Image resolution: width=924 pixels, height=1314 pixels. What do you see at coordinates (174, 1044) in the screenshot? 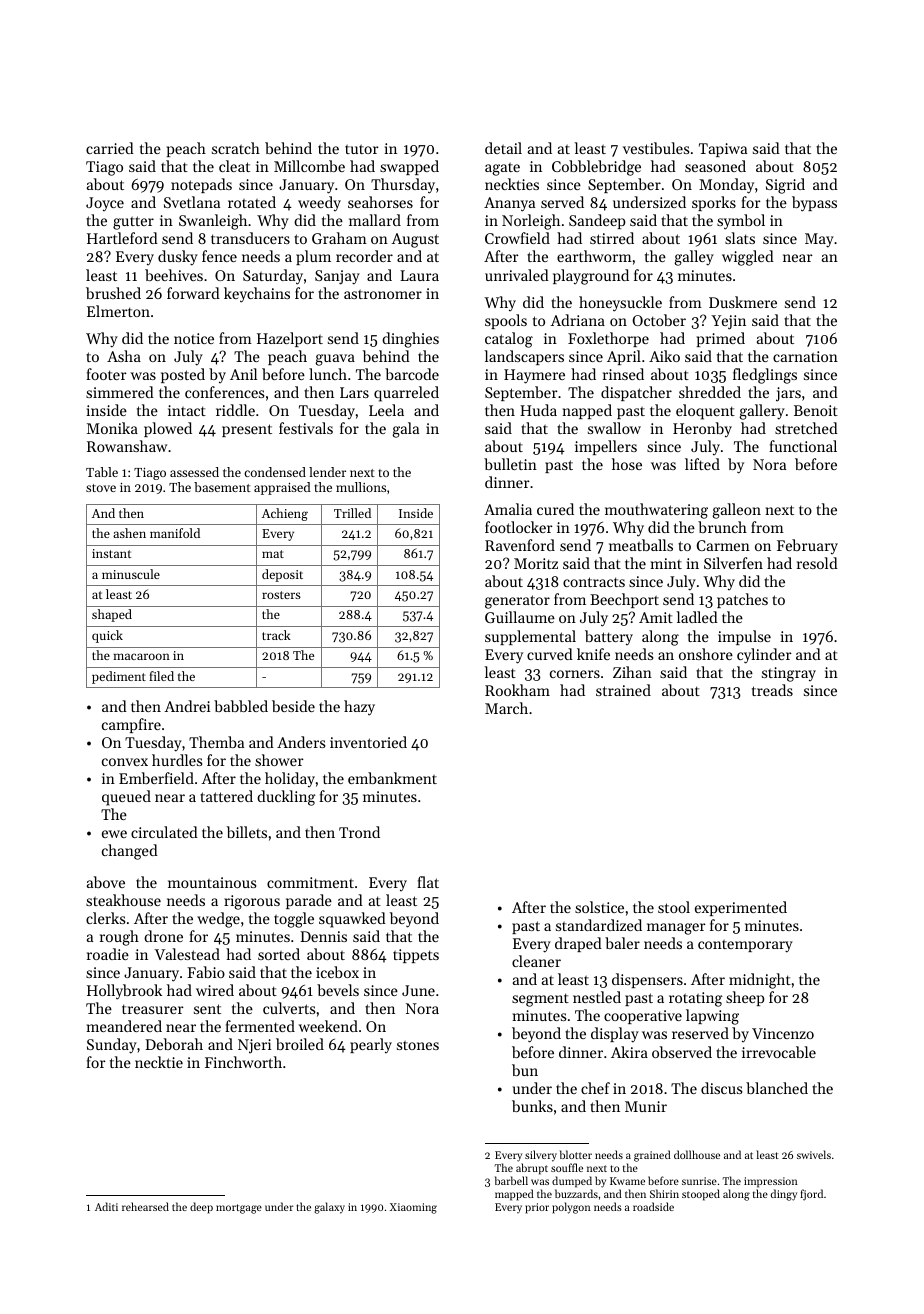
I see `Deborah` at bounding box center [174, 1044].
